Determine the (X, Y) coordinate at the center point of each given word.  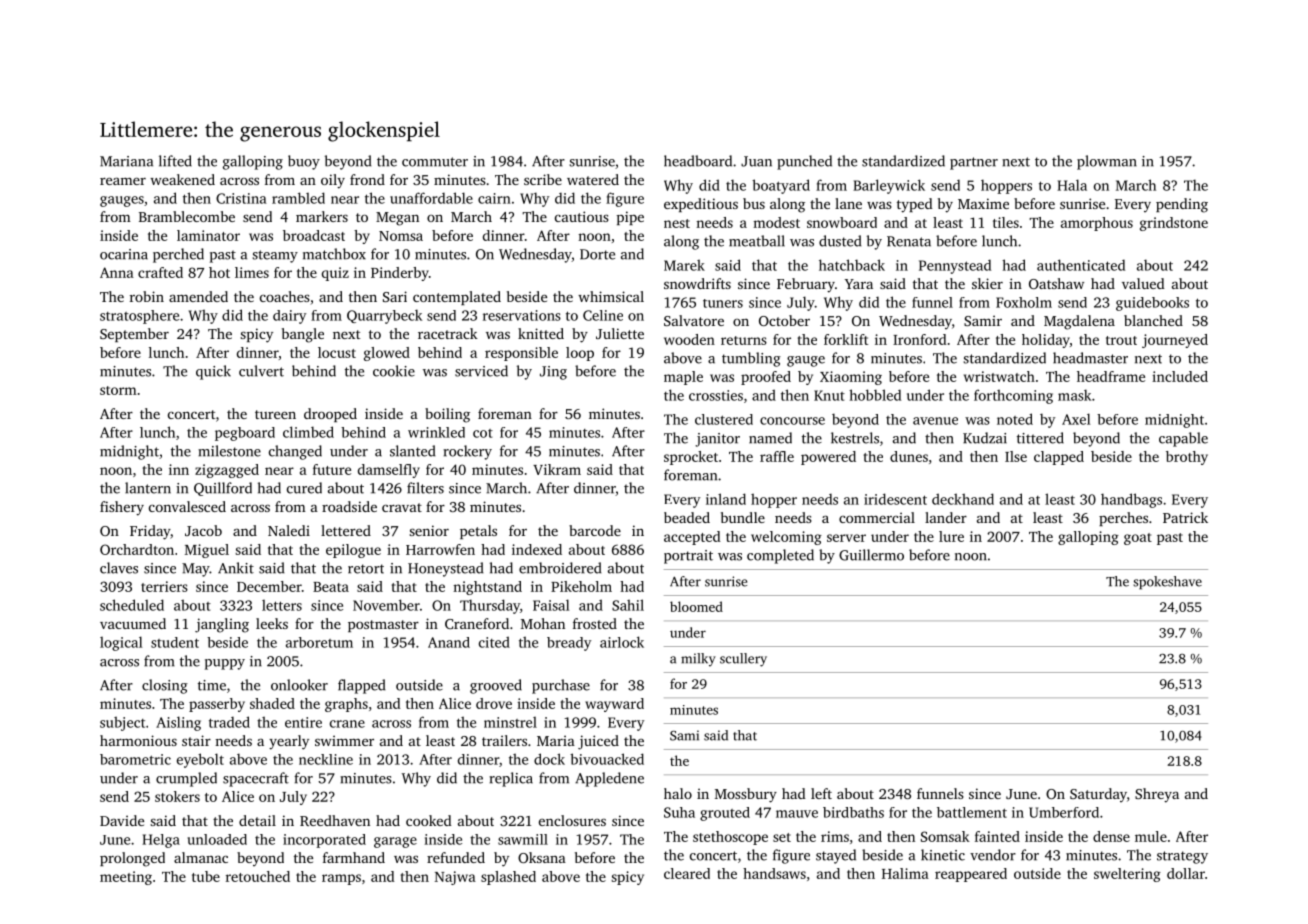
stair (196, 740)
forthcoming (1013, 396)
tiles (1006, 222)
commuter (435, 162)
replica (511, 779)
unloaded (217, 839)
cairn (494, 198)
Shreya (1157, 795)
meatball (757, 241)
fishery (122, 508)
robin (147, 296)
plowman (1107, 162)
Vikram (557, 469)
